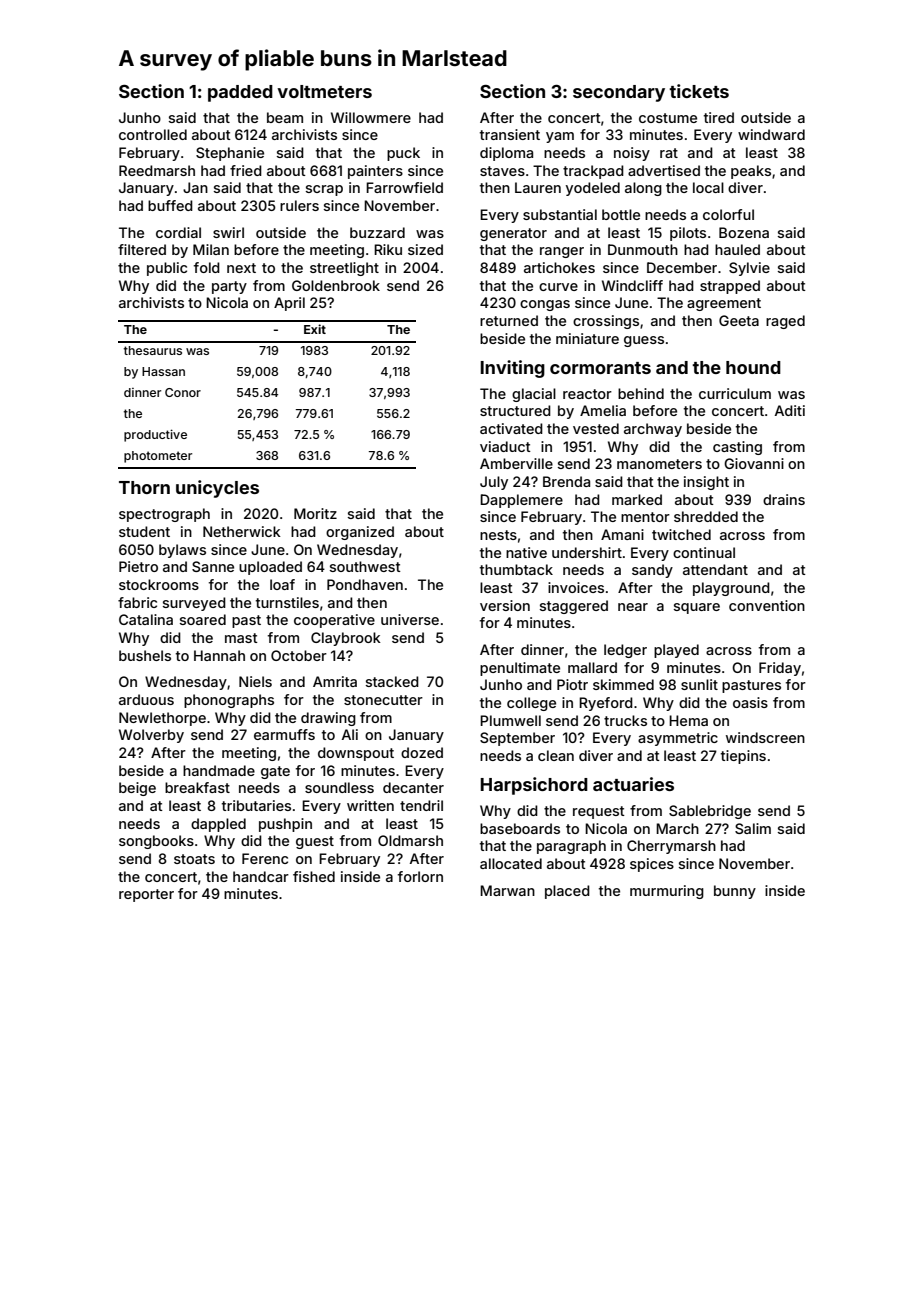 Image resolution: width=924 pixels, height=1308 pixels. What do you see at coordinates (410, 619) in the document?
I see `universe` at bounding box center [410, 619].
